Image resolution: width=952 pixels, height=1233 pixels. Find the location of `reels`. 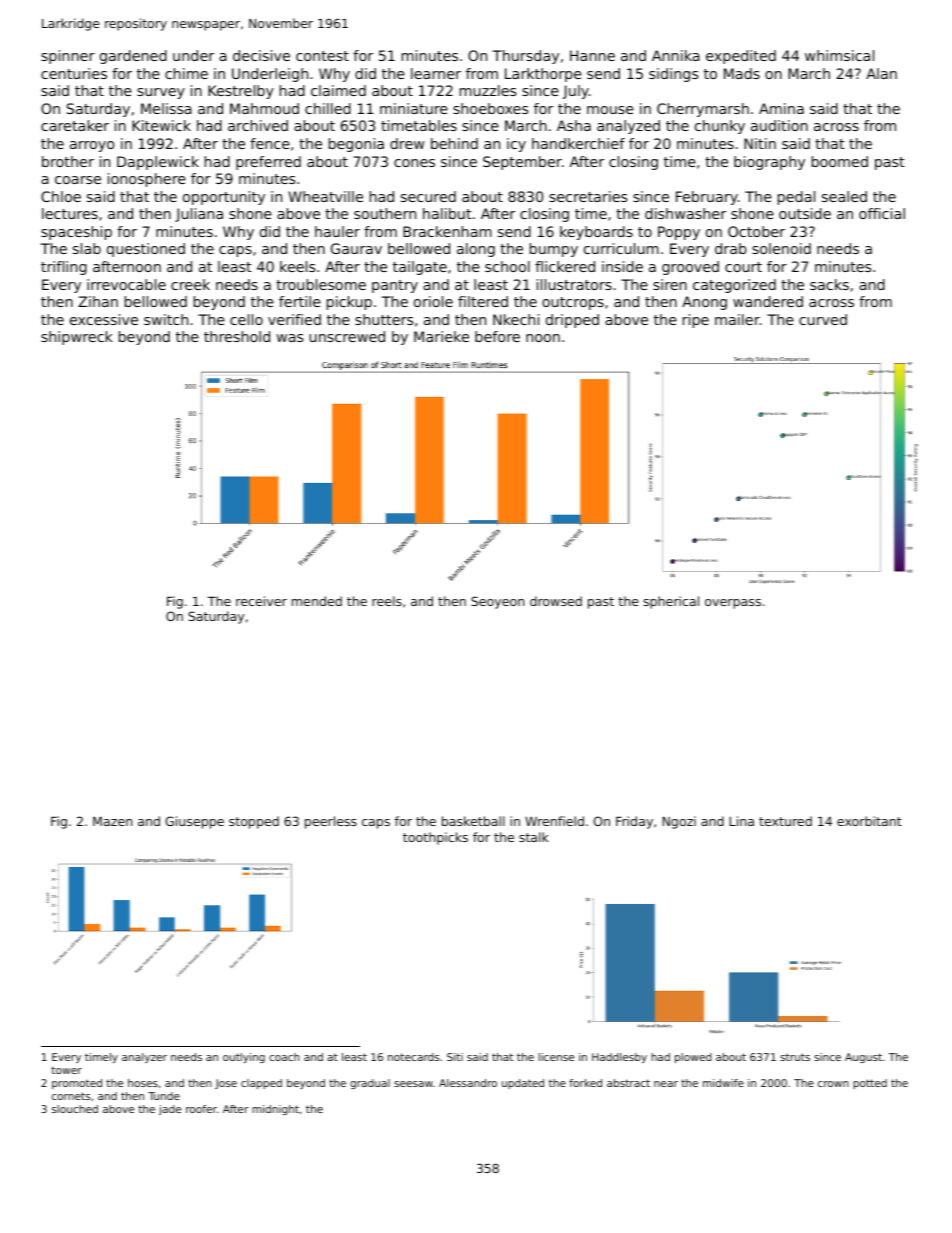

reels is located at coordinates (387, 601).
